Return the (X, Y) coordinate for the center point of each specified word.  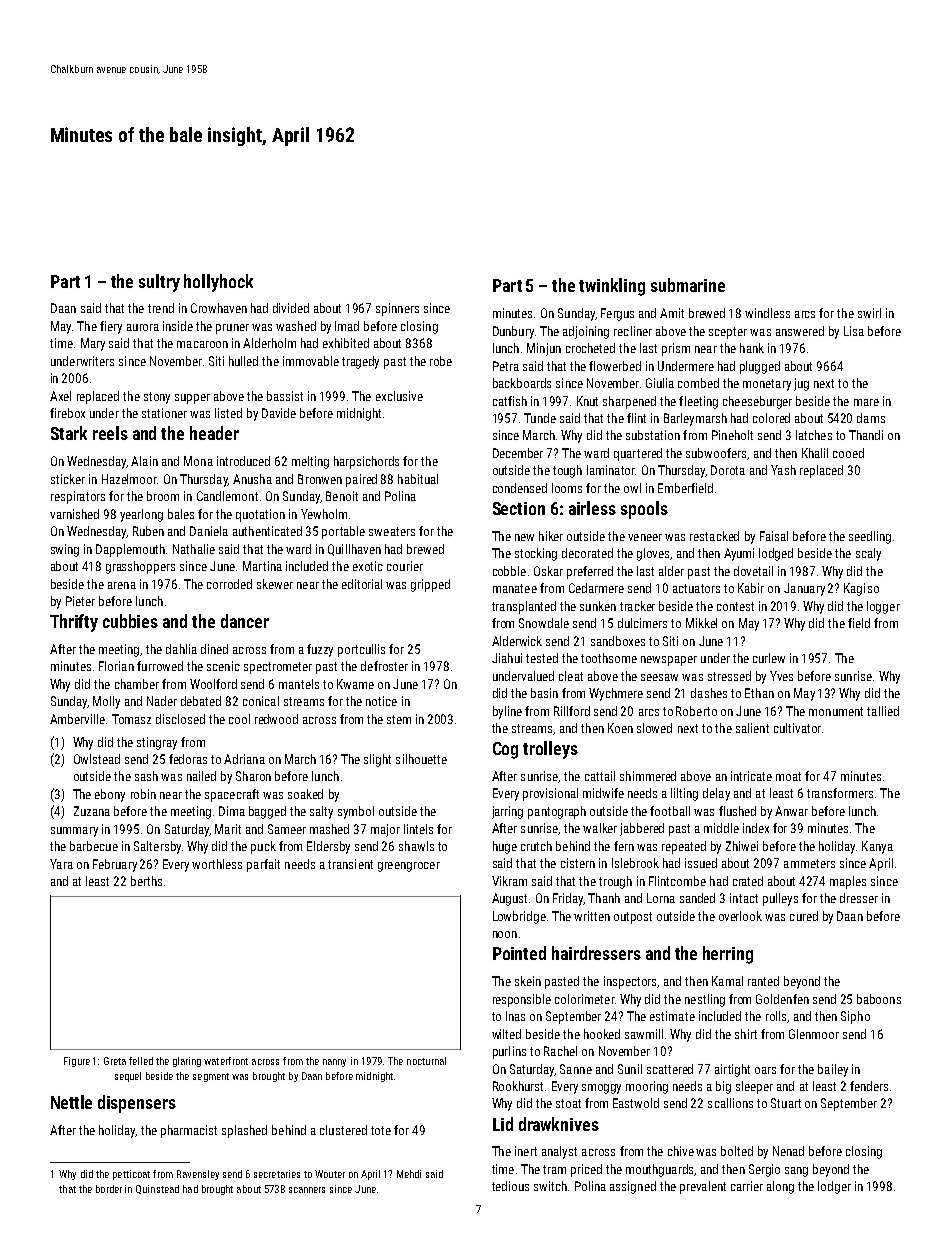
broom (163, 496)
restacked (714, 536)
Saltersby (157, 847)
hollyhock (218, 283)
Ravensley (198, 1175)
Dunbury (513, 332)
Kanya (877, 847)
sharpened (629, 402)
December (518, 453)
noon (505, 934)
